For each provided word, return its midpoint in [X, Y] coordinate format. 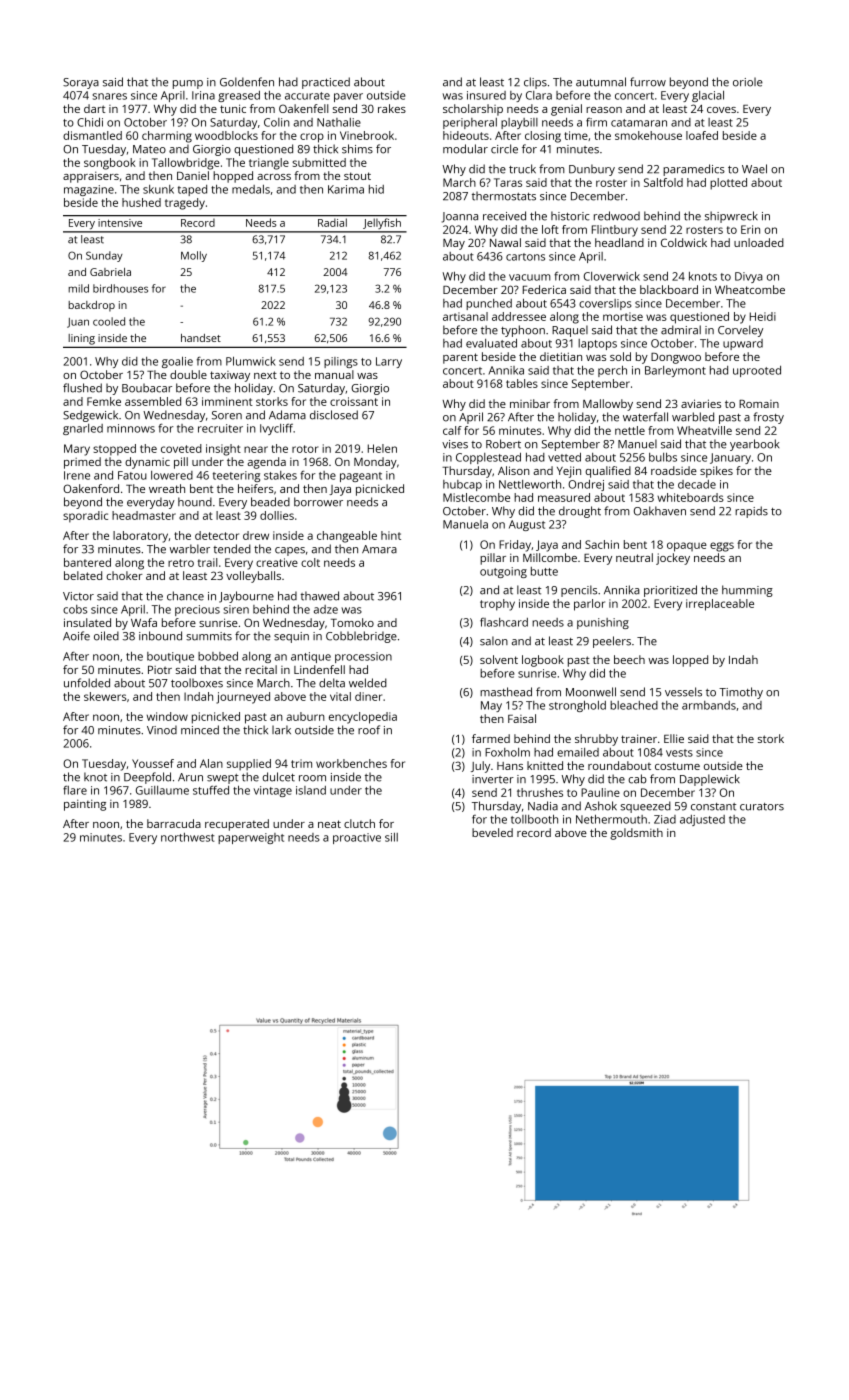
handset [201, 338]
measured [564, 497]
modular [465, 149]
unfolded [87, 683]
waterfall [645, 417]
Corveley [740, 331]
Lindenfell [319, 669]
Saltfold [663, 182]
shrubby [596, 740]
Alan [211, 763]
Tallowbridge [186, 164]
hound [195, 502]
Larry [389, 362]
